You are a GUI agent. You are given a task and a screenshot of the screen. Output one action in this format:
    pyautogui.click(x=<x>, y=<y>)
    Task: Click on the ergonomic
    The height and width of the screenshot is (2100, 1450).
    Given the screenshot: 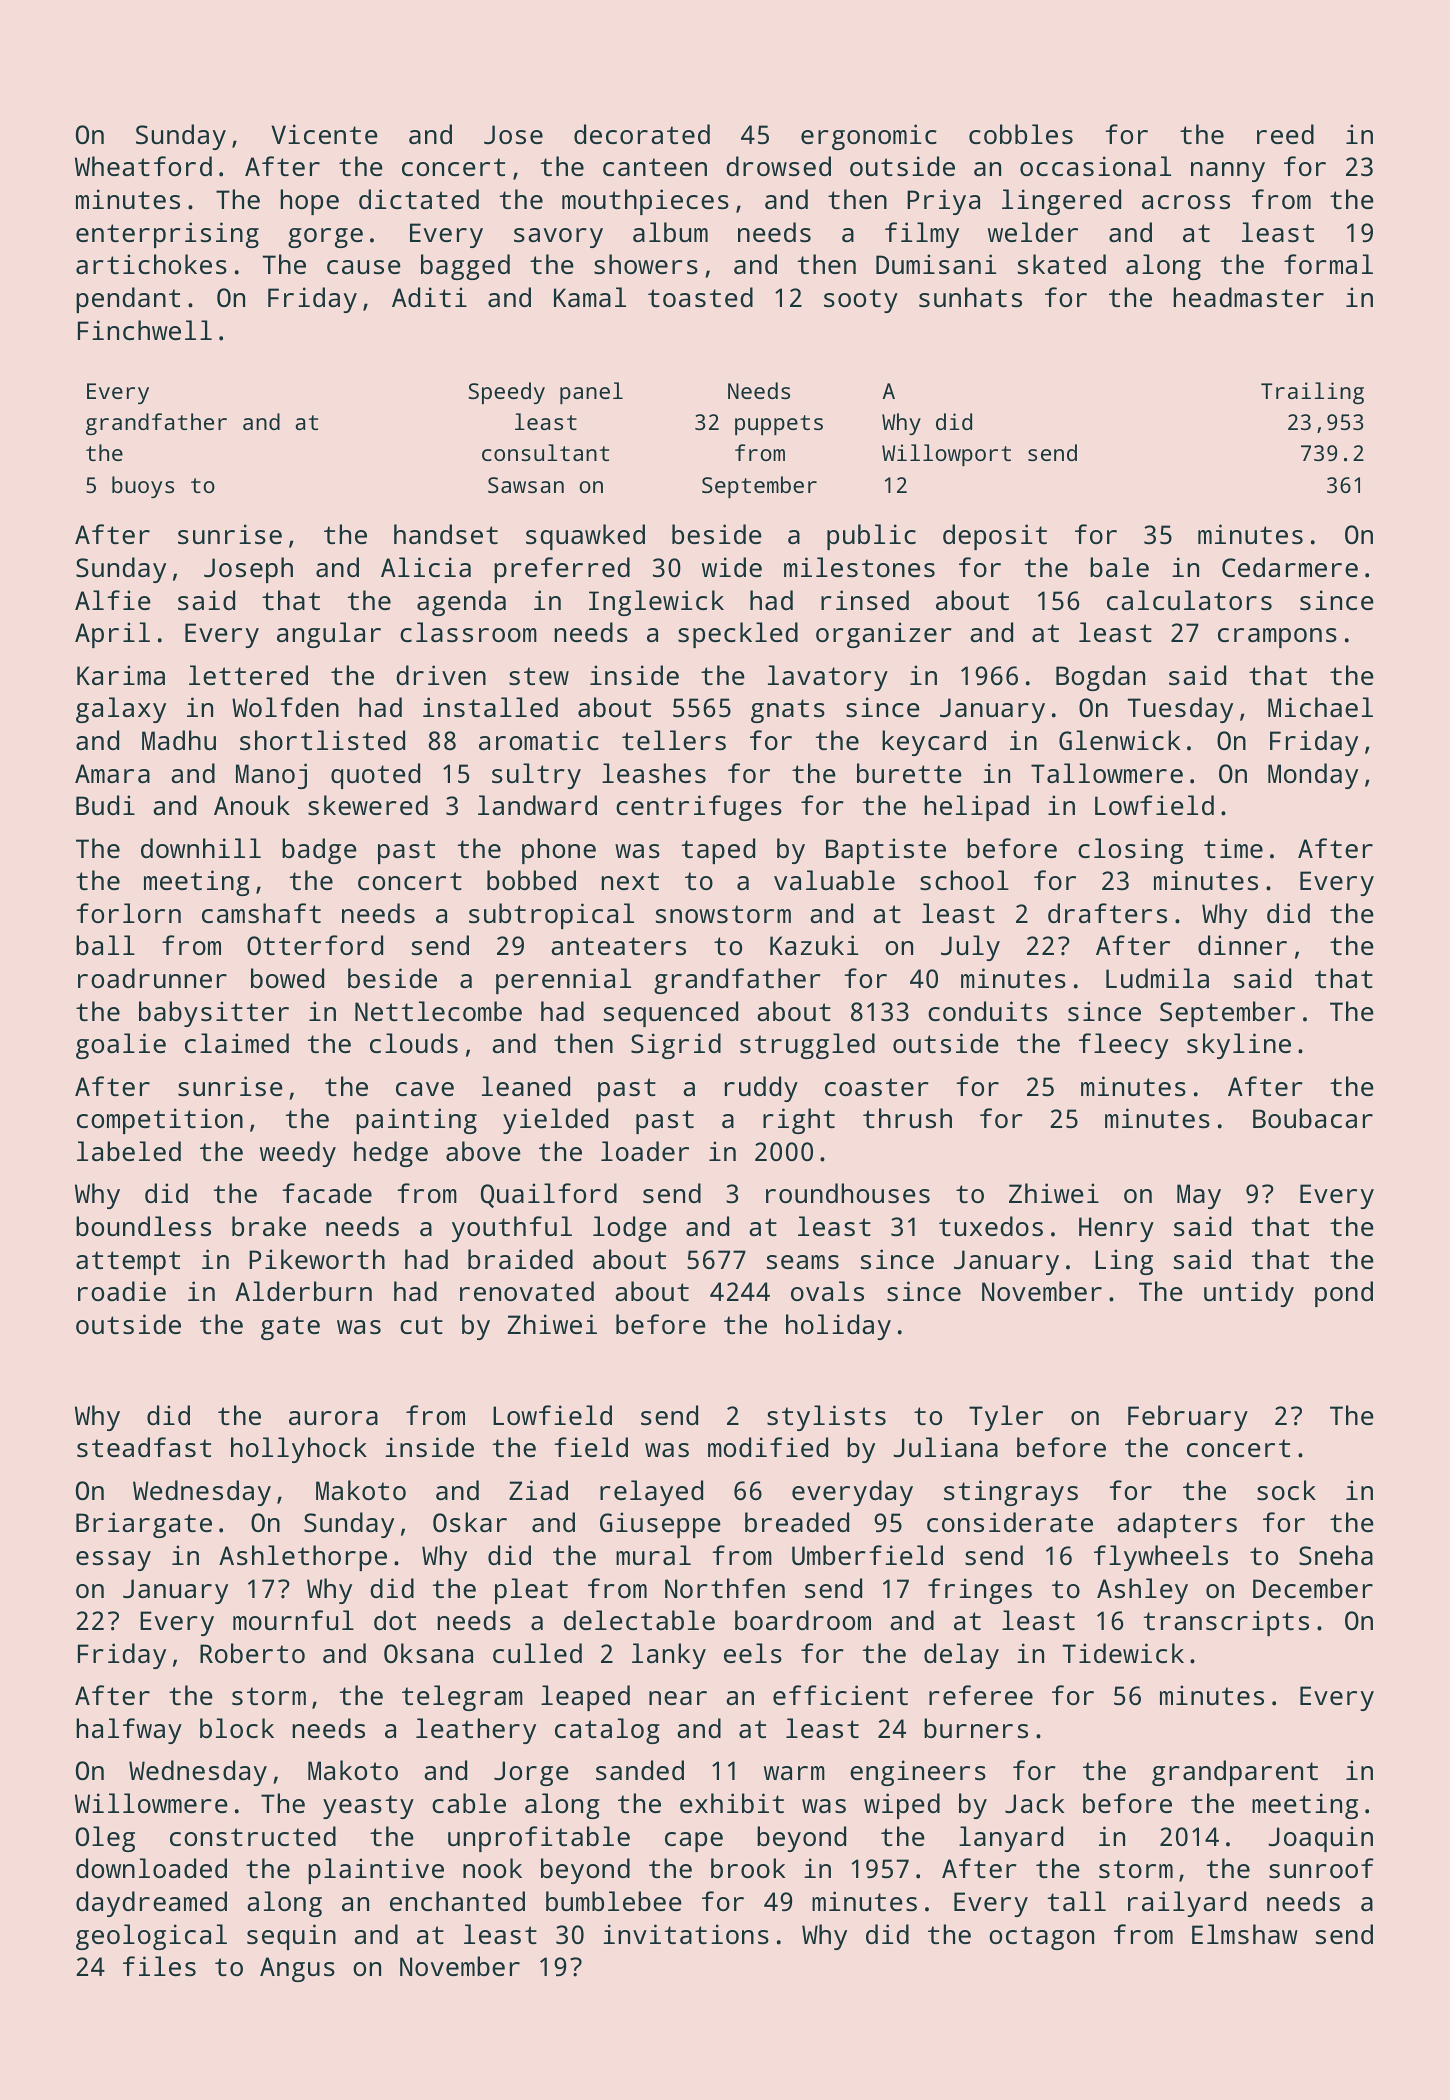 What is the action you would take?
    pyautogui.click(x=869, y=137)
